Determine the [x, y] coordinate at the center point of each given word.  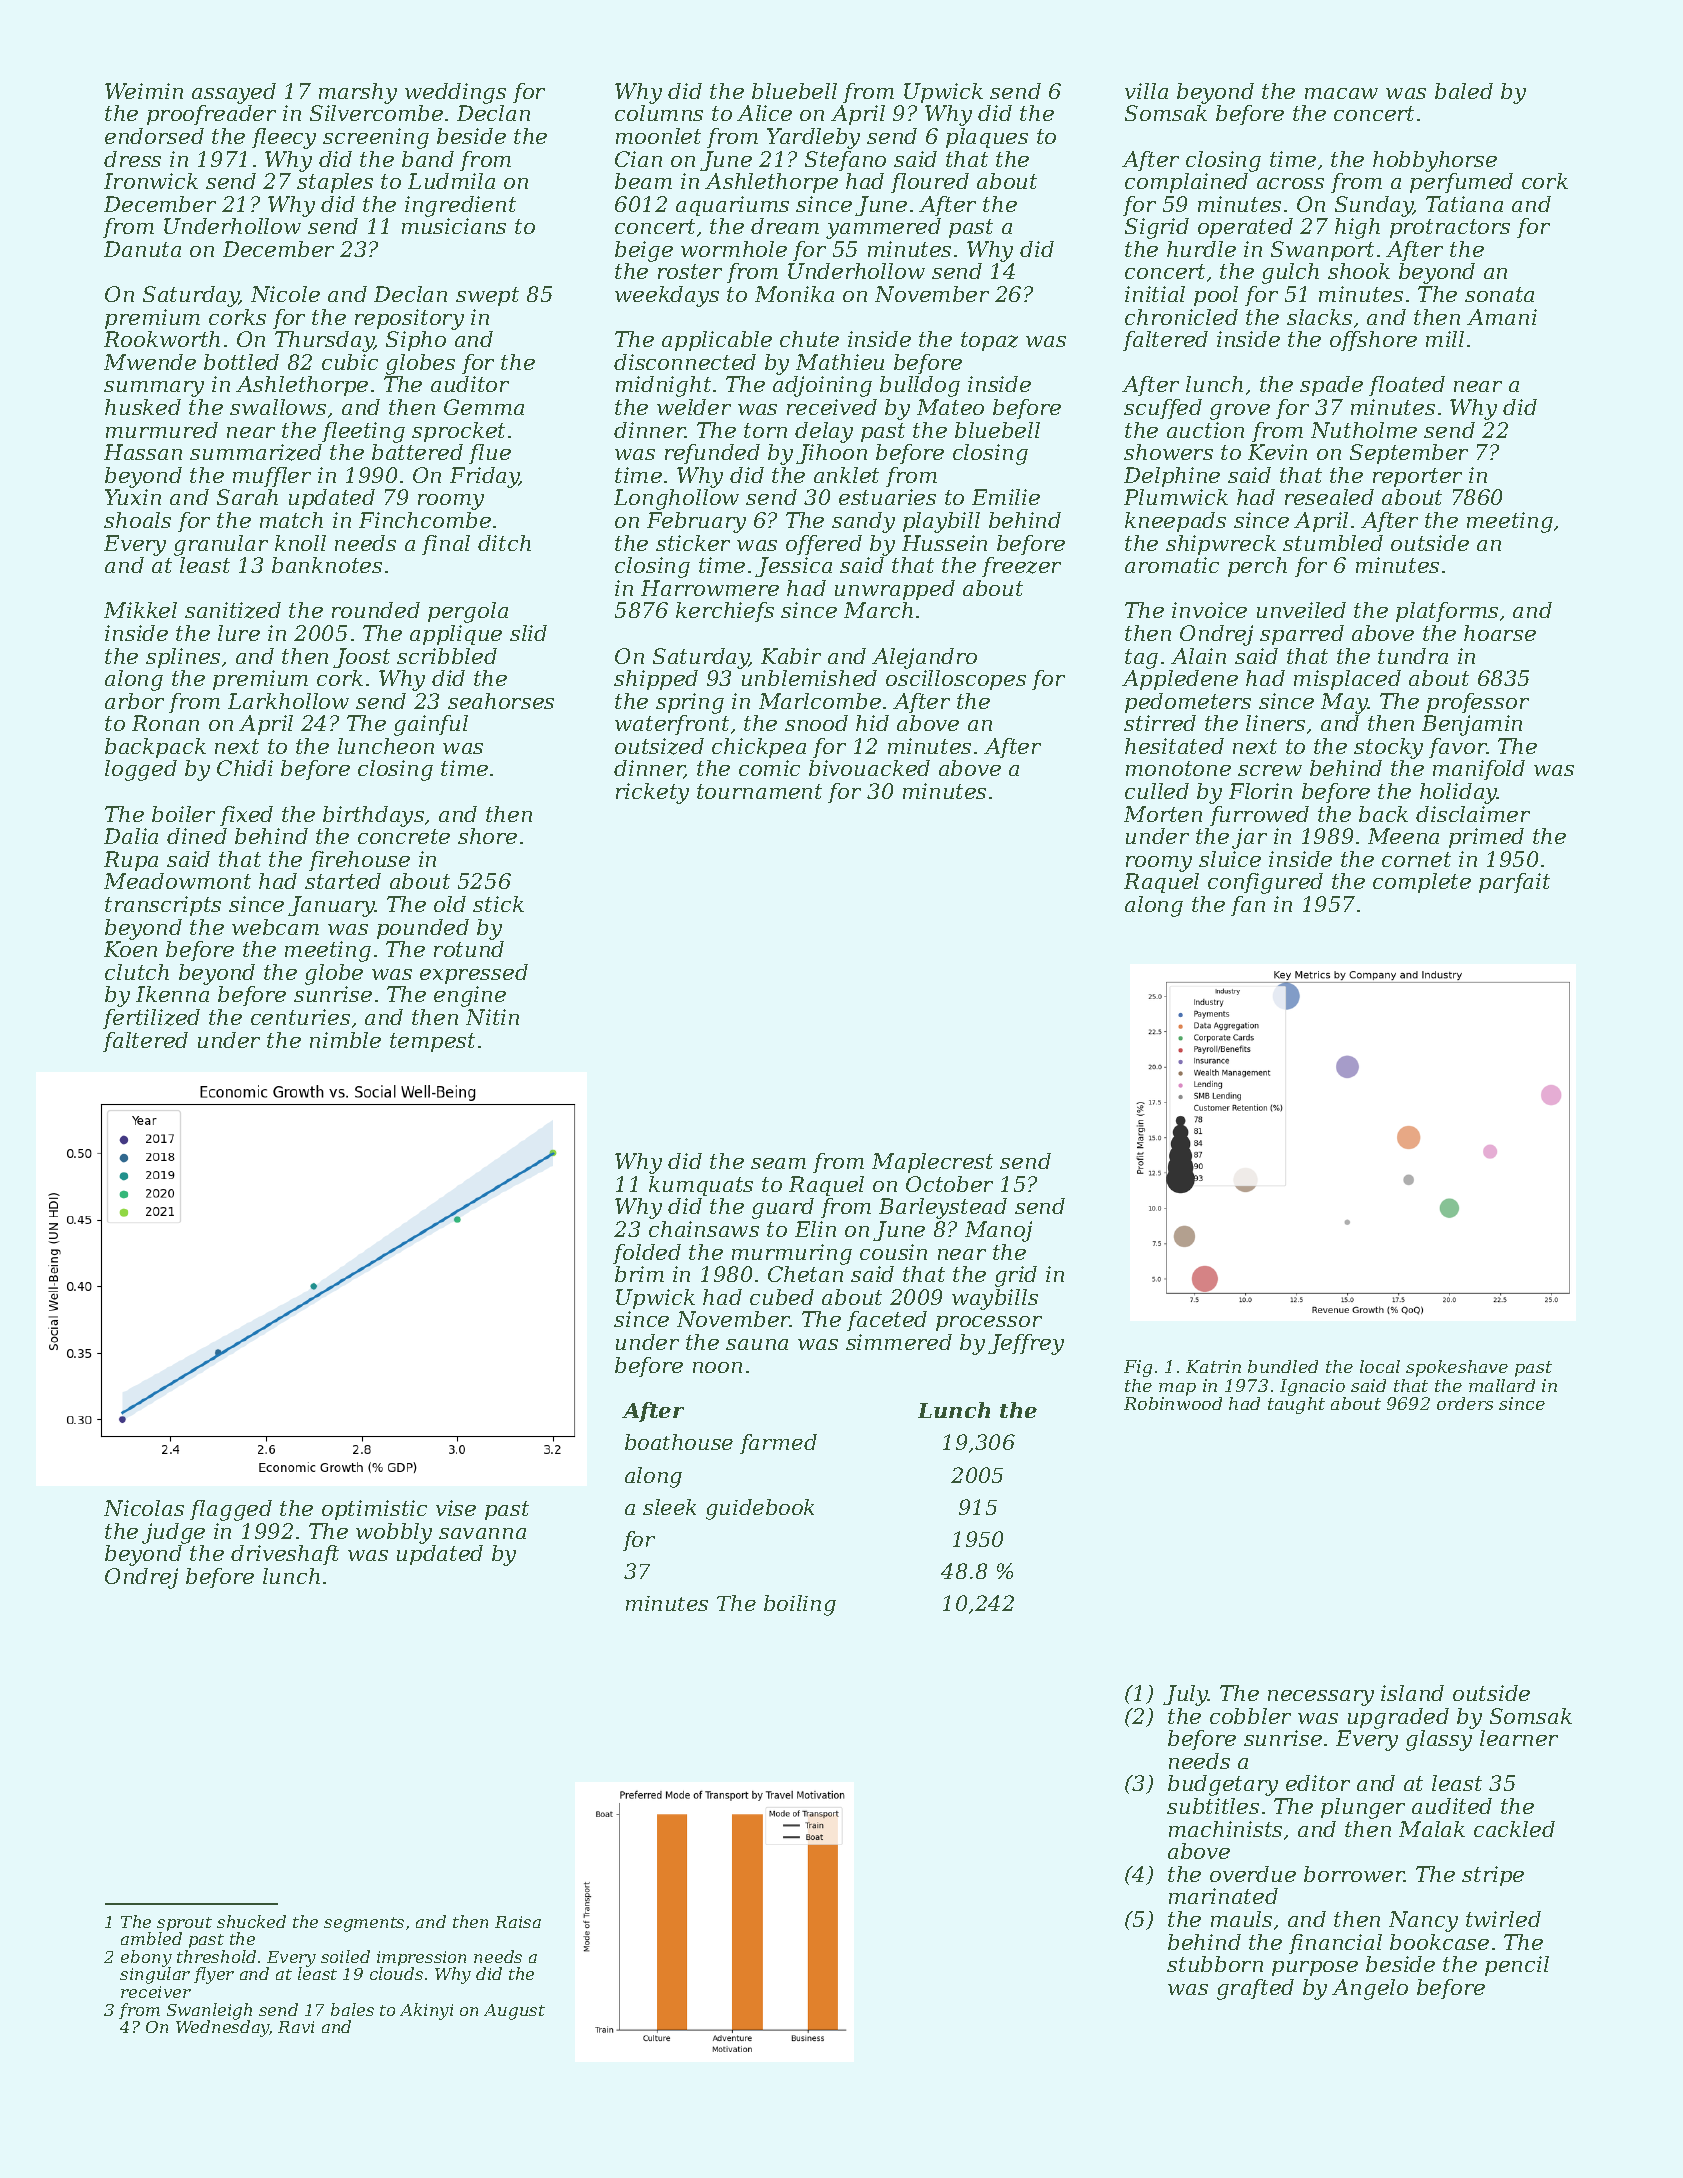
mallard [1502, 1385]
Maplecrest [932, 1163]
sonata [1499, 294]
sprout [184, 1924]
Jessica [793, 567]
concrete [404, 836]
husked [143, 407]
